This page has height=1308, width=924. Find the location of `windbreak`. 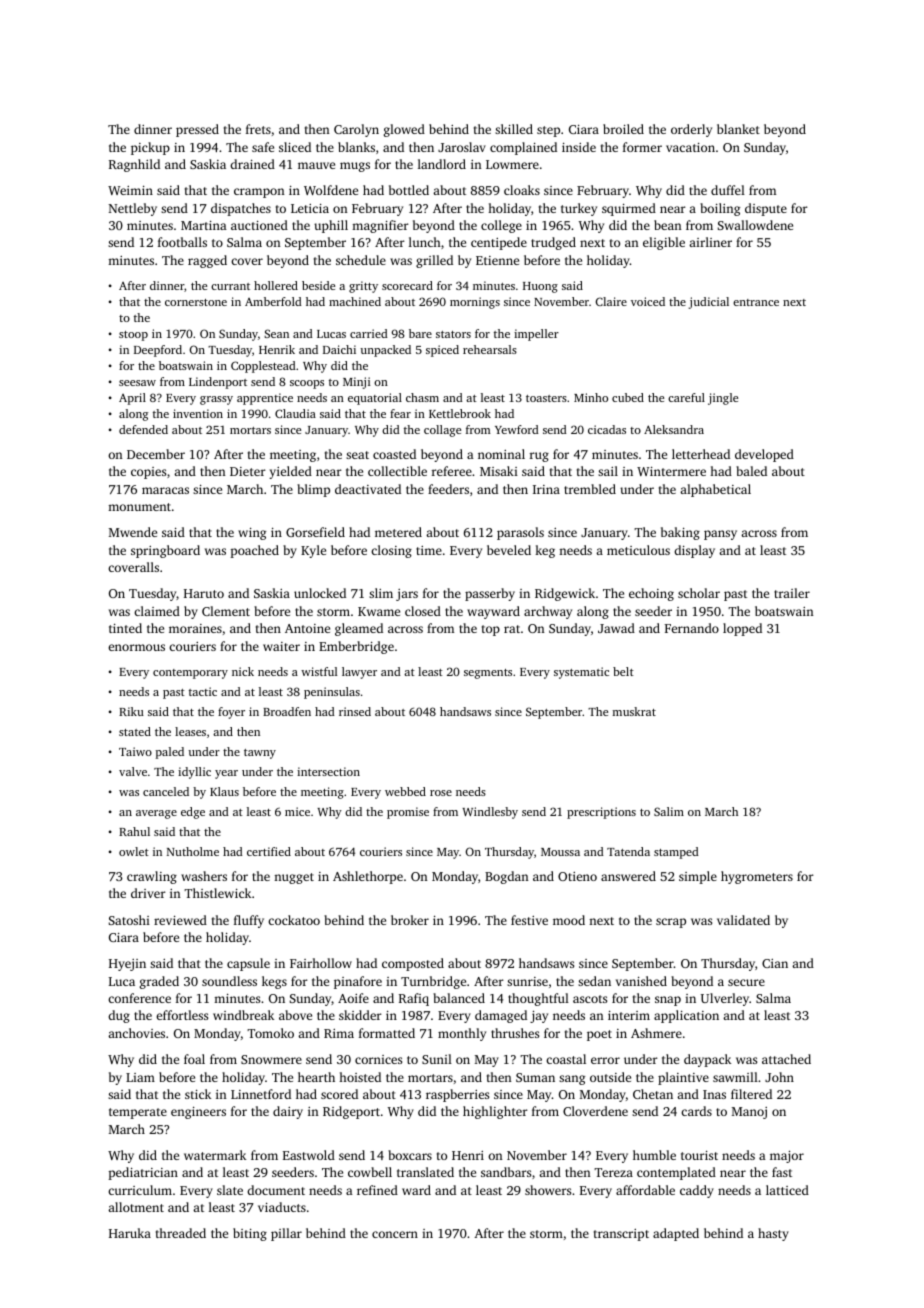

windbreak is located at coordinates (243, 1015).
